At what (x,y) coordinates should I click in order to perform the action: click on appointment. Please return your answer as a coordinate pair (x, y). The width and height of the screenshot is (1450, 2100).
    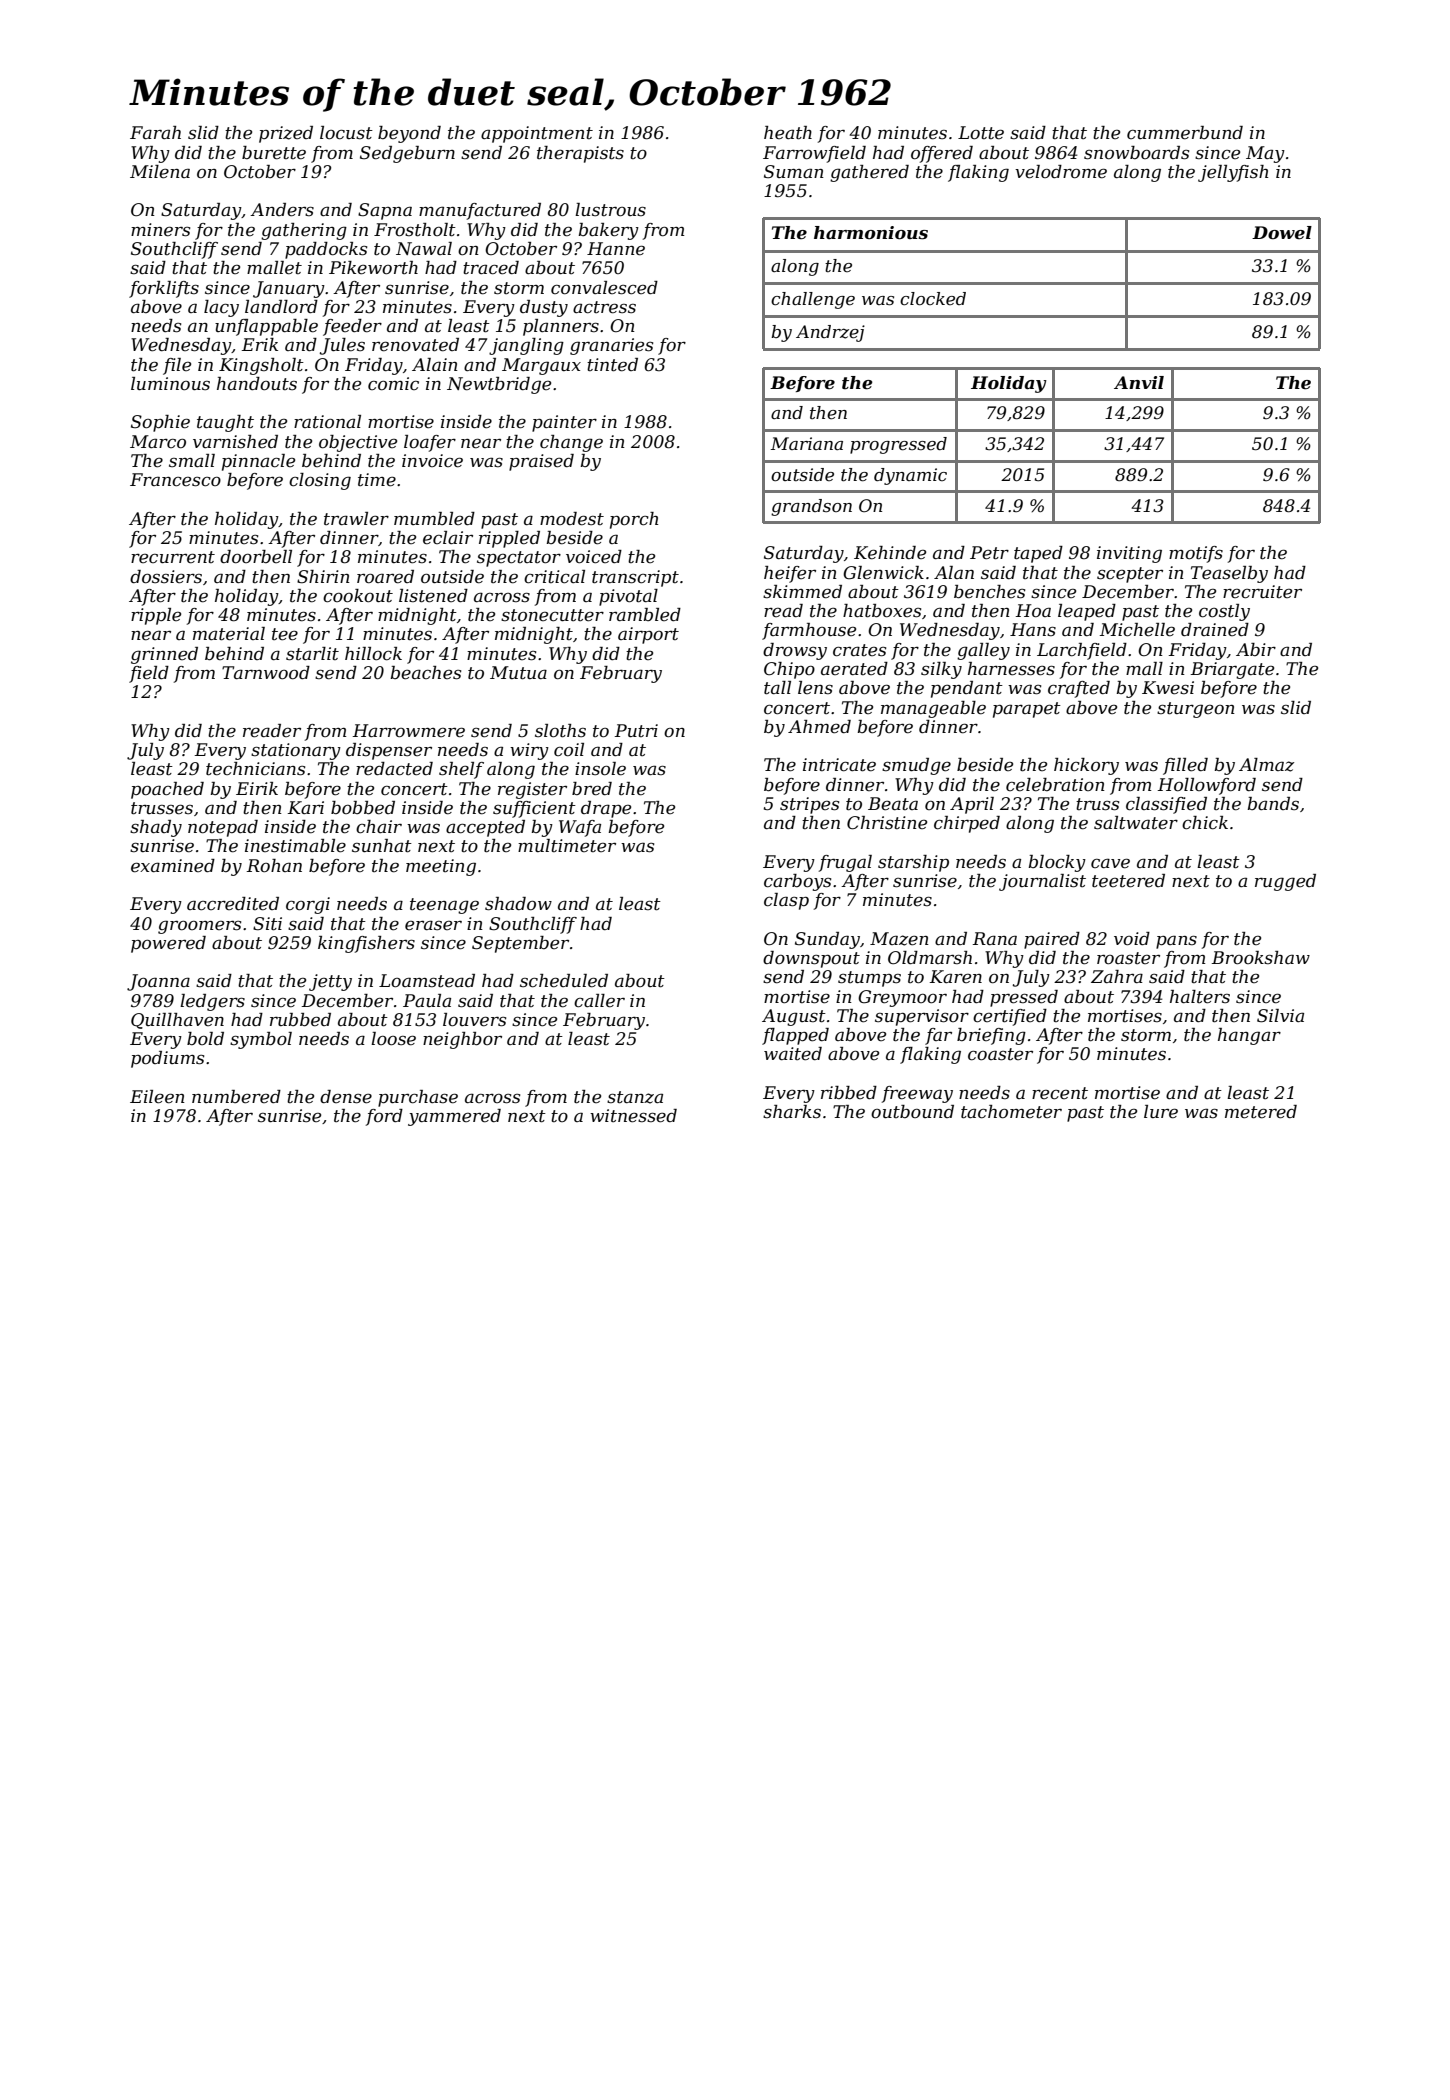
    Looking at the image, I should click on (537, 134).
